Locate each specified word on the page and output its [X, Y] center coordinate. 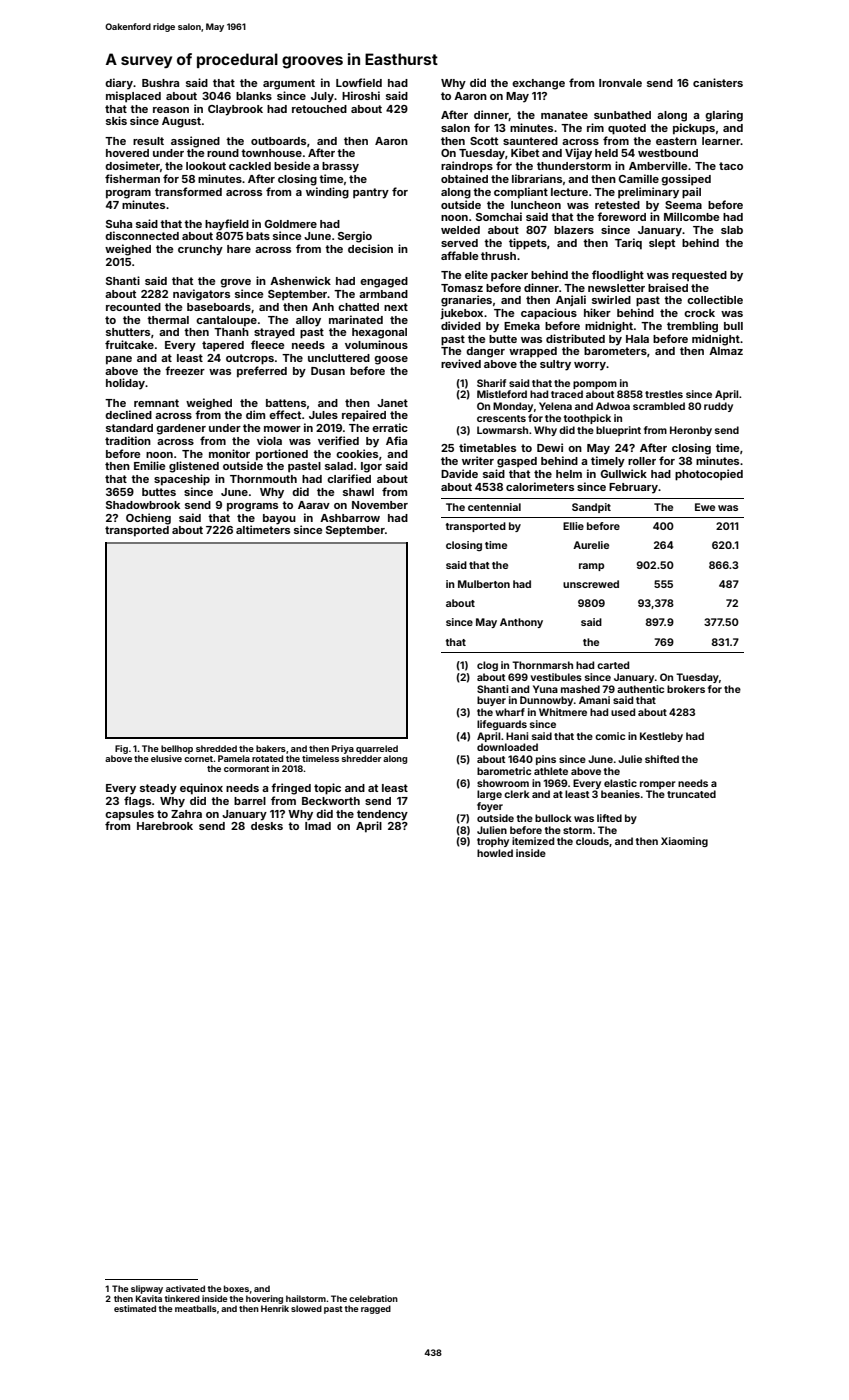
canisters [718, 82]
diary [119, 84]
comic [610, 736]
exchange [538, 84]
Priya [343, 749]
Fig [121, 749]
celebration [373, 1298]
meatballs [196, 1308]
